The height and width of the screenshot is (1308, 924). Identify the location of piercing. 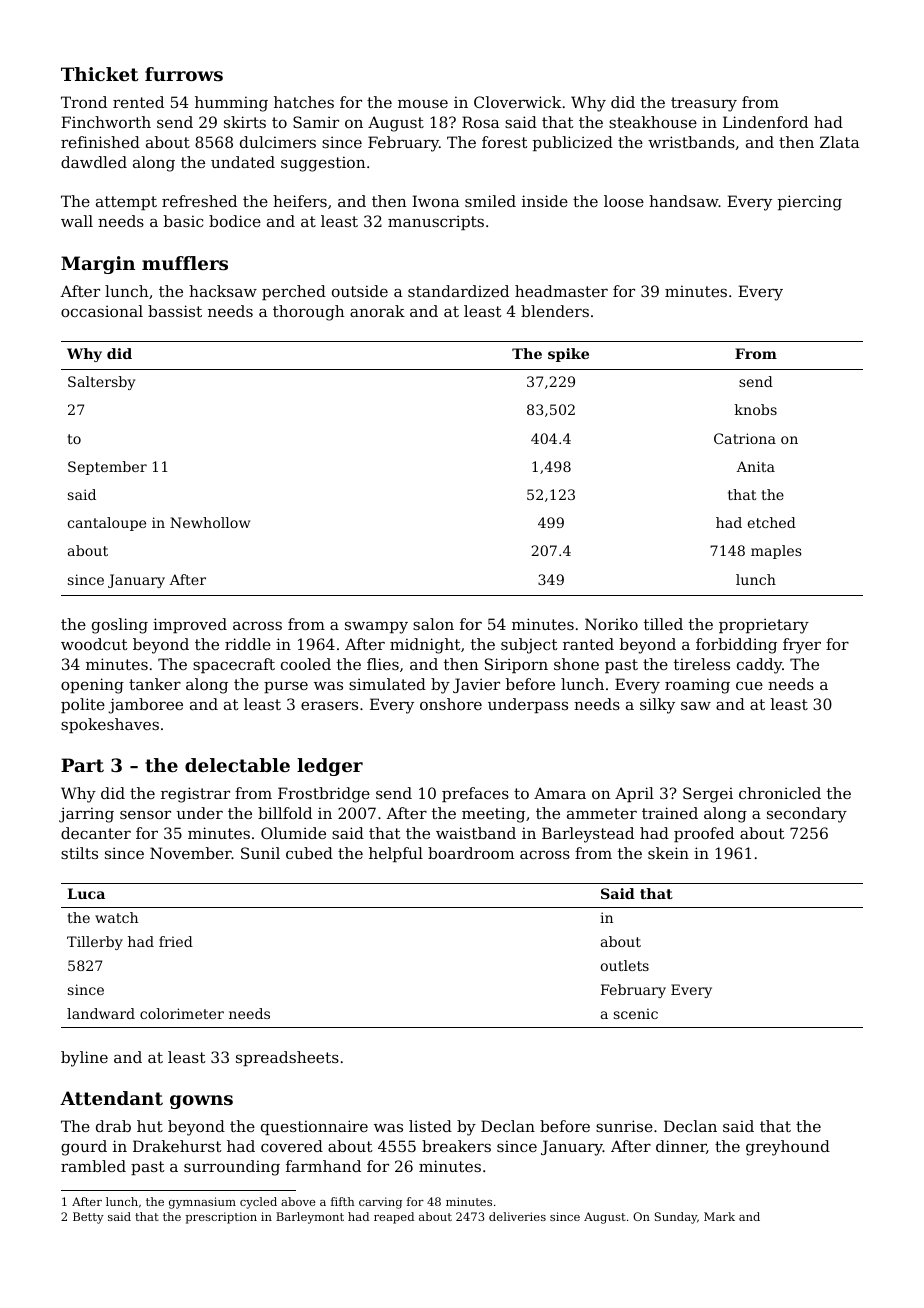
(810, 203).
